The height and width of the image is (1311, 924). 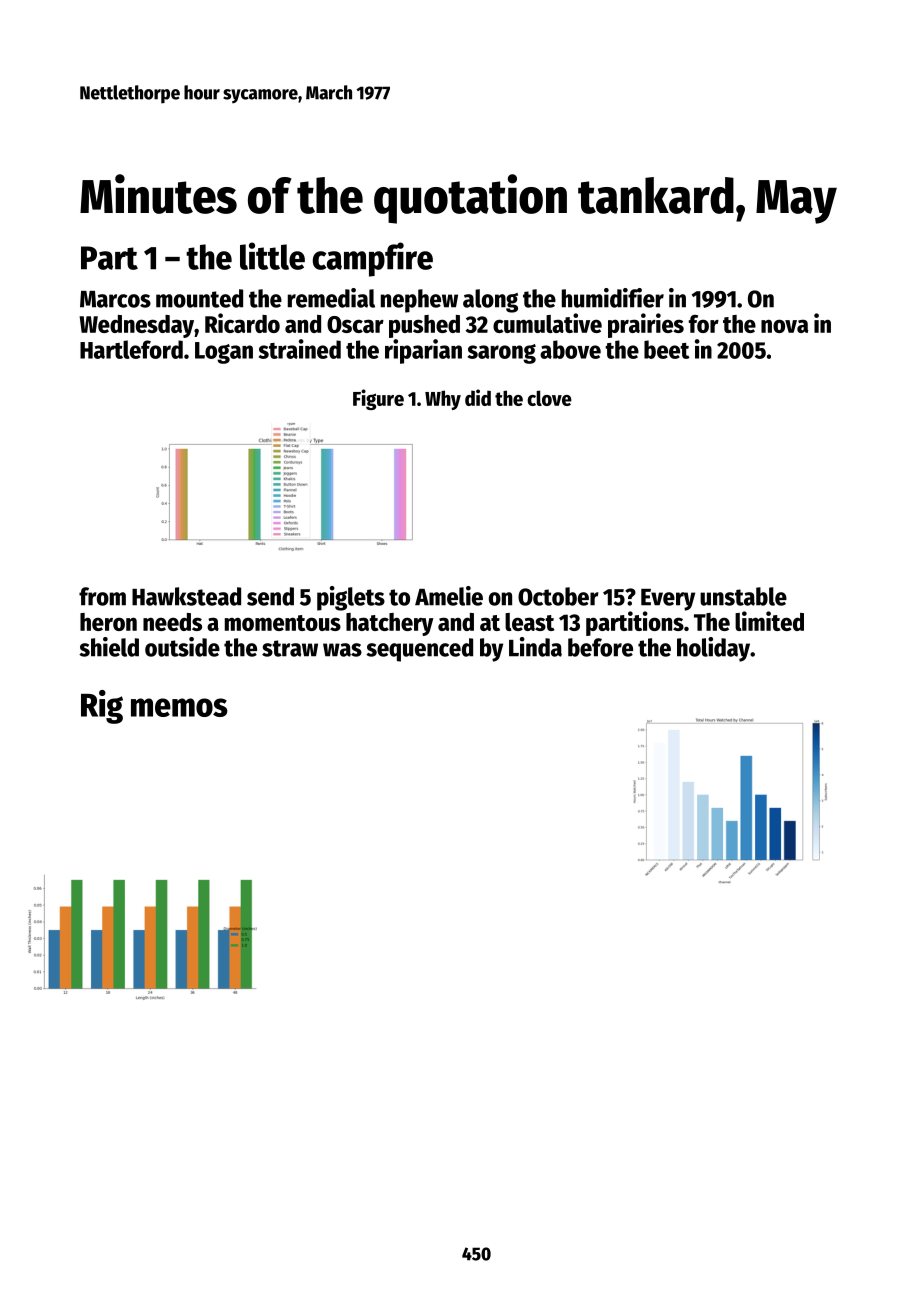 What do you see at coordinates (613, 298) in the image?
I see `humidifier` at bounding box center [613, 298].
